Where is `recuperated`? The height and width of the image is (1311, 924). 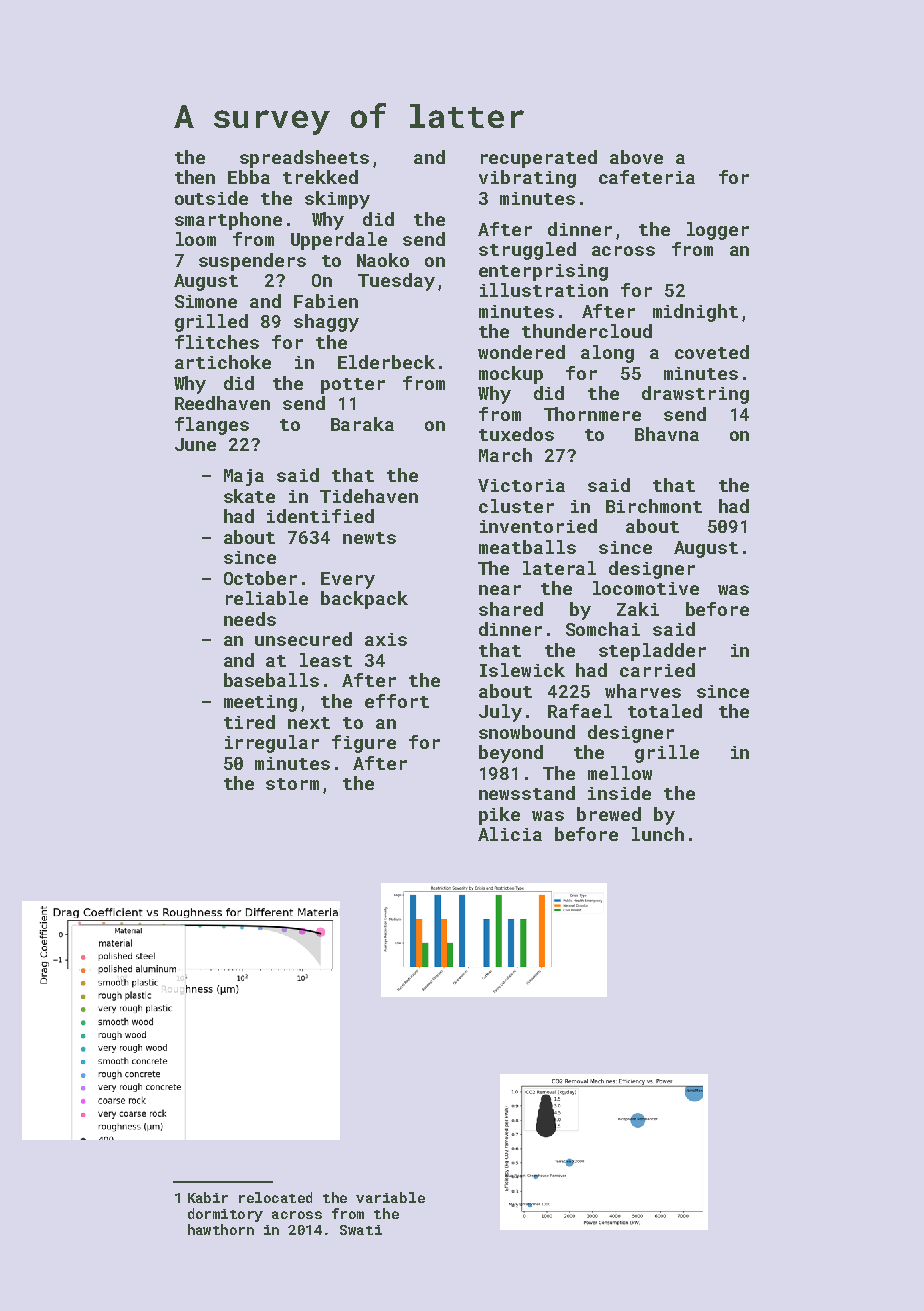 recuperated is located at coordinates (539, 159).
